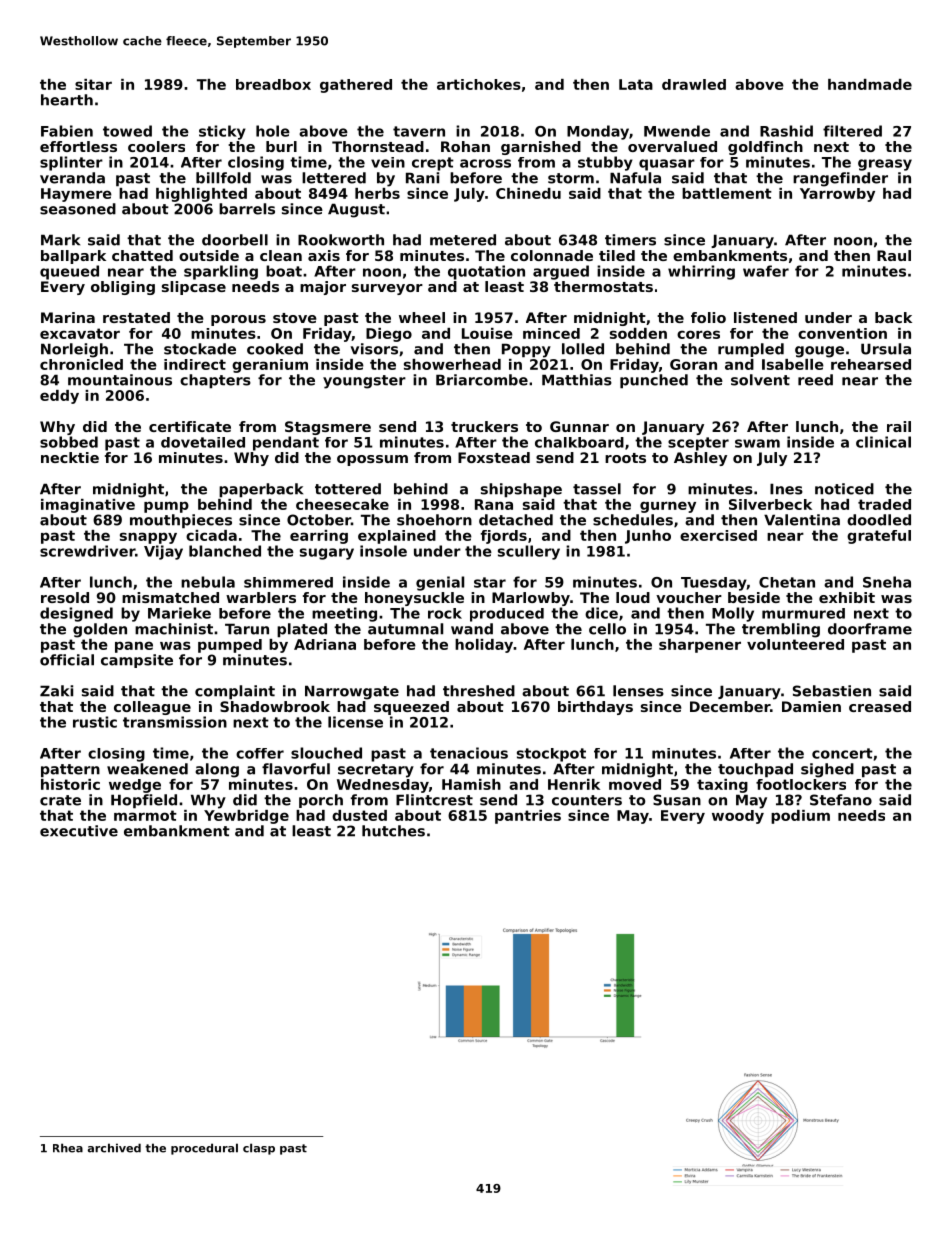  Describe the element at coordinates (754, 597) in the document. I see `beside` at that location.
